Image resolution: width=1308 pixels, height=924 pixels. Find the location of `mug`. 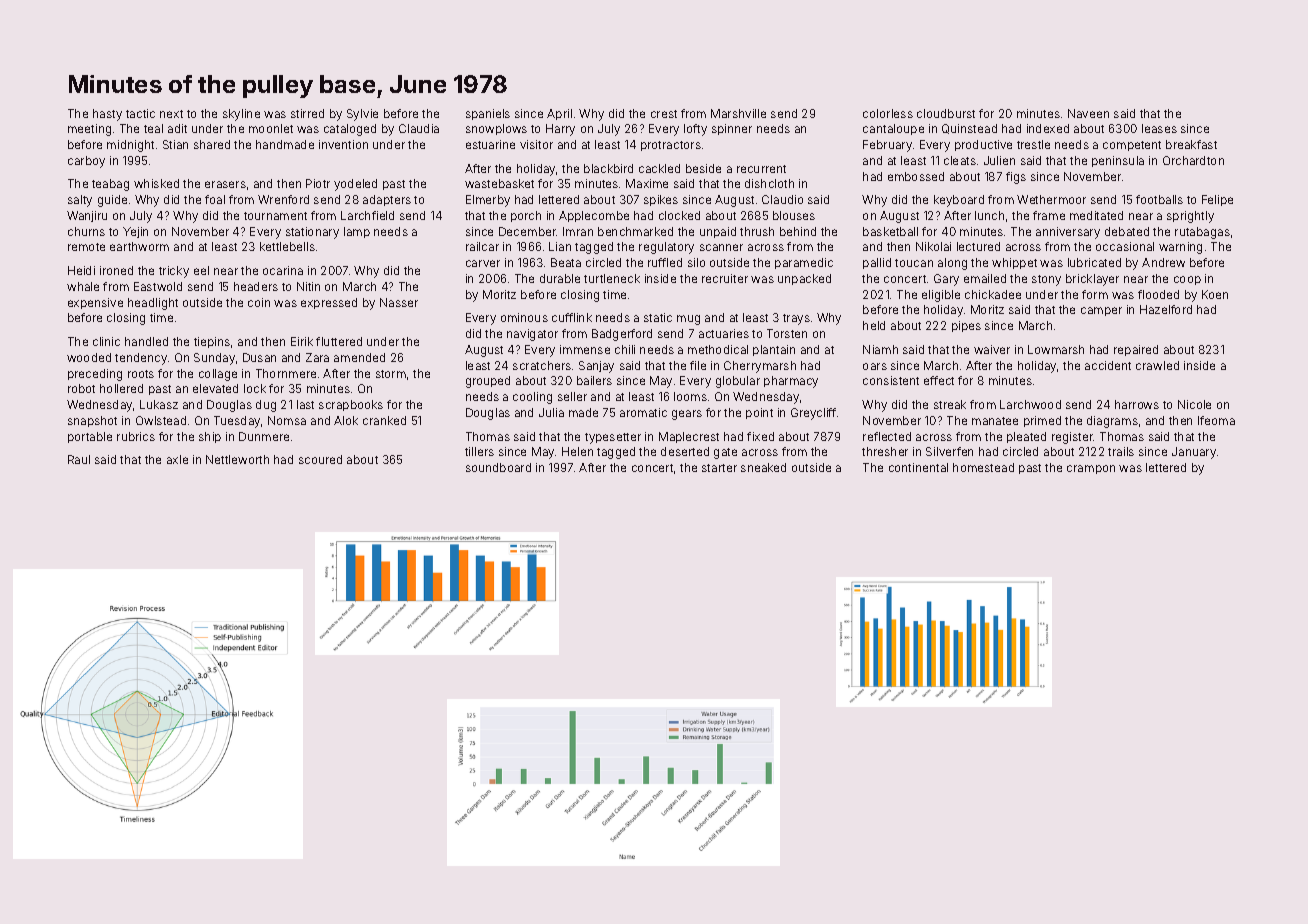

mug is located at coordinates (688, 320).
